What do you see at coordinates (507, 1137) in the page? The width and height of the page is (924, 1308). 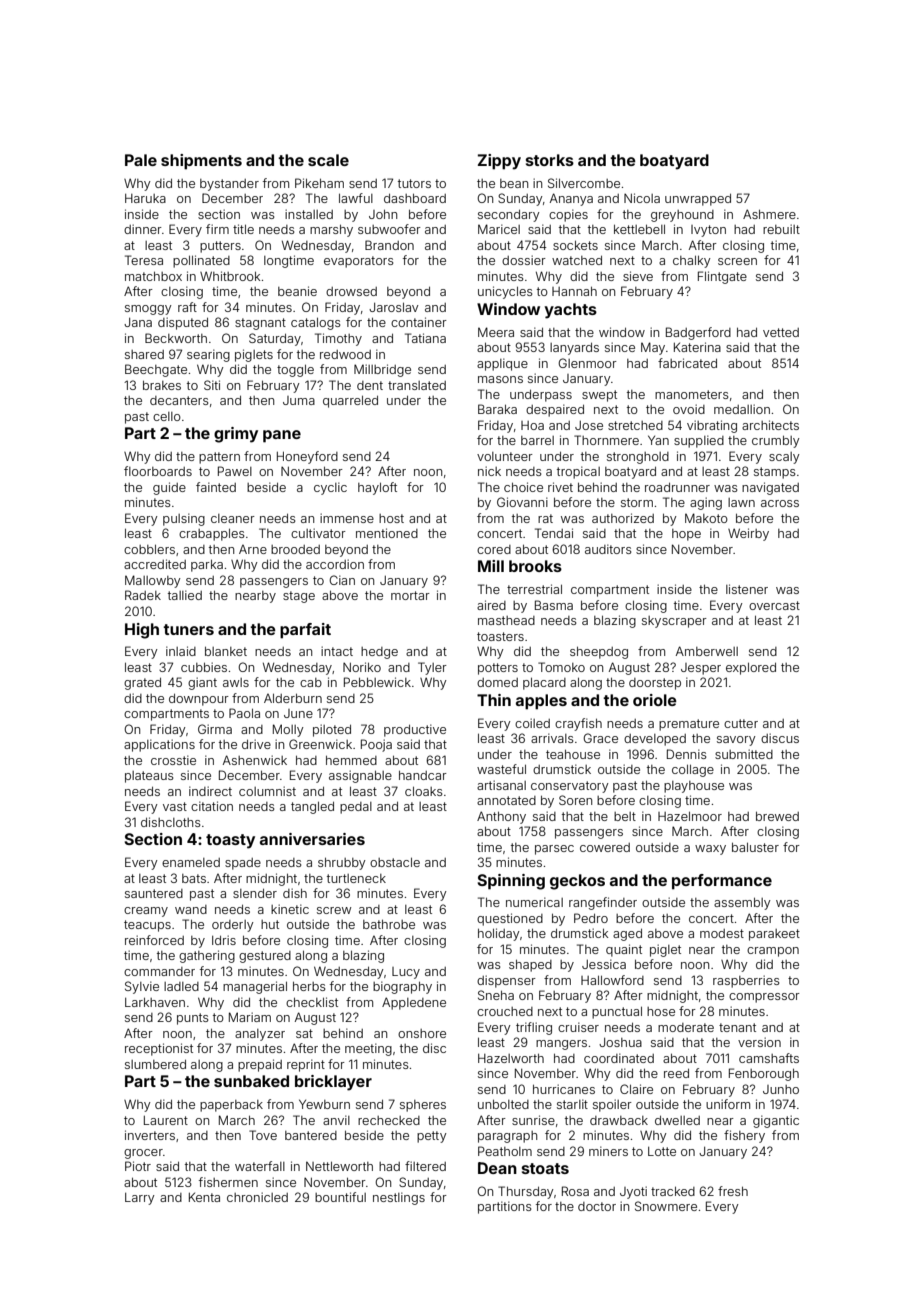 I see `paragraph` at bounding box center [507, 1137].
